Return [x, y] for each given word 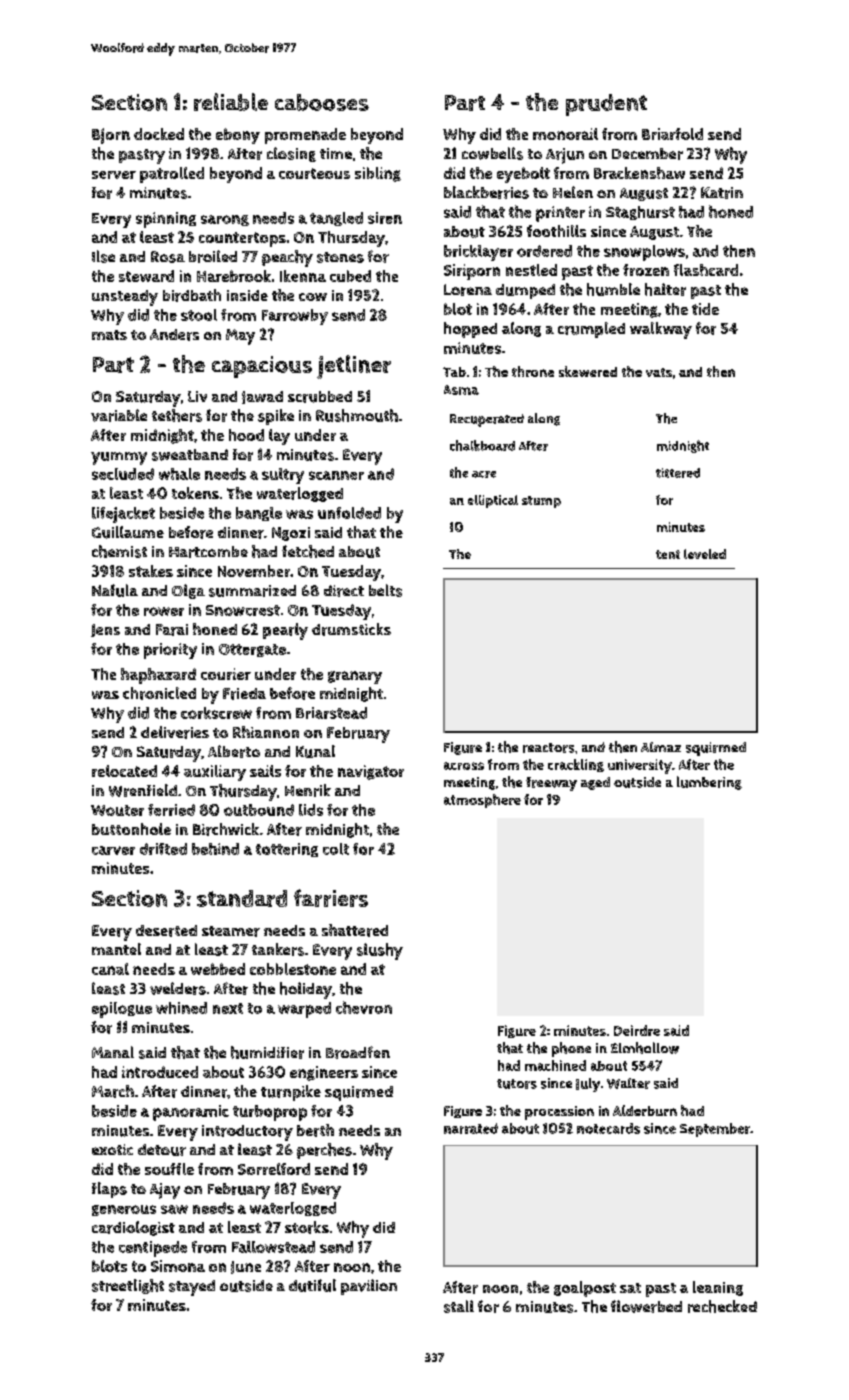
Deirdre [637, 1030]
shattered [355, 930]
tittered [678, 473]
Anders [174, 335]
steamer [231, 931]
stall [459, 1306]
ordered [544, 251]
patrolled [172, 175]
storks [307, 1227]
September [715, 1130]
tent [668, 554]
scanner [336, 475]
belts [385, 590]
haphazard [158, 676]
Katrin [722, 193]
